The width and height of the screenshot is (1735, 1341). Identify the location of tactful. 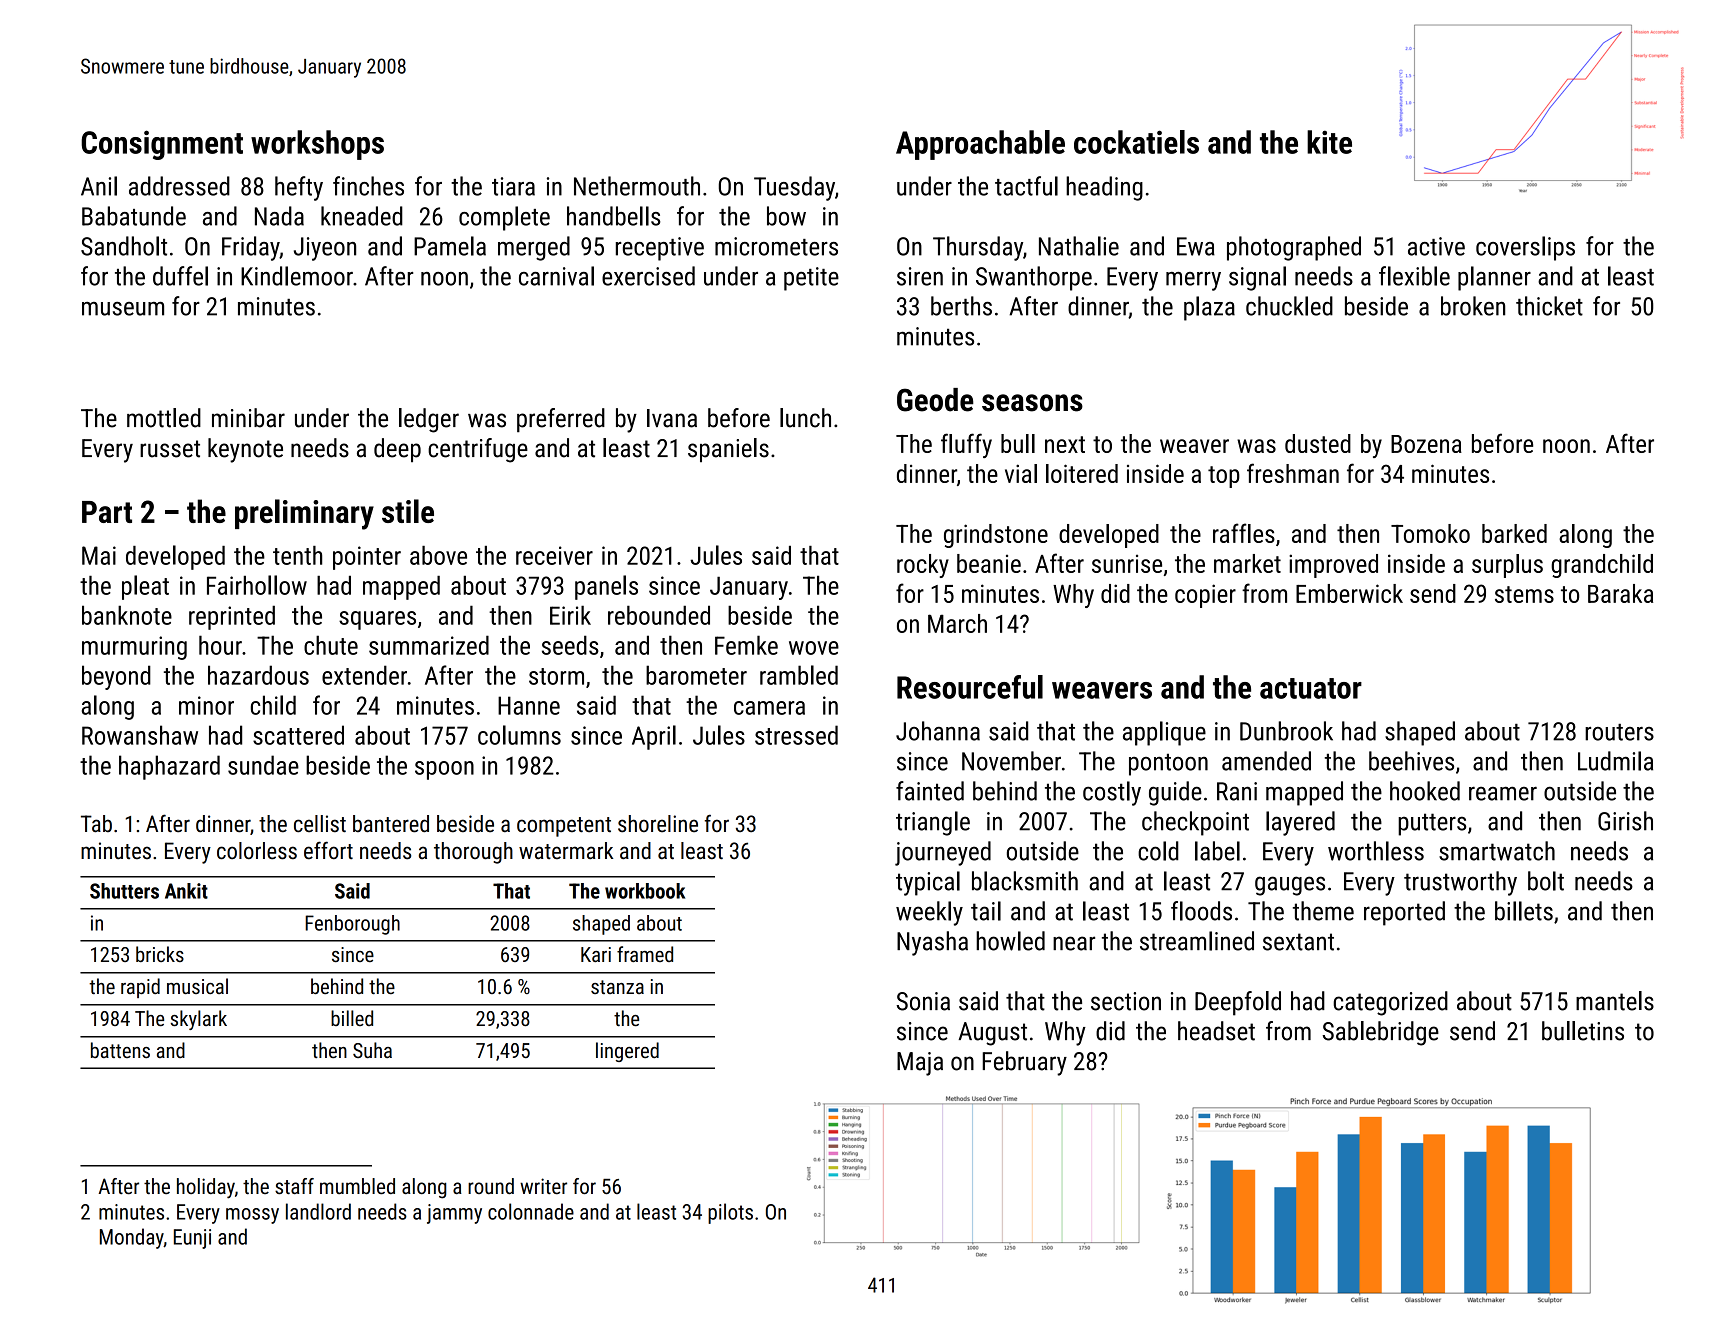
(1026, 186).
